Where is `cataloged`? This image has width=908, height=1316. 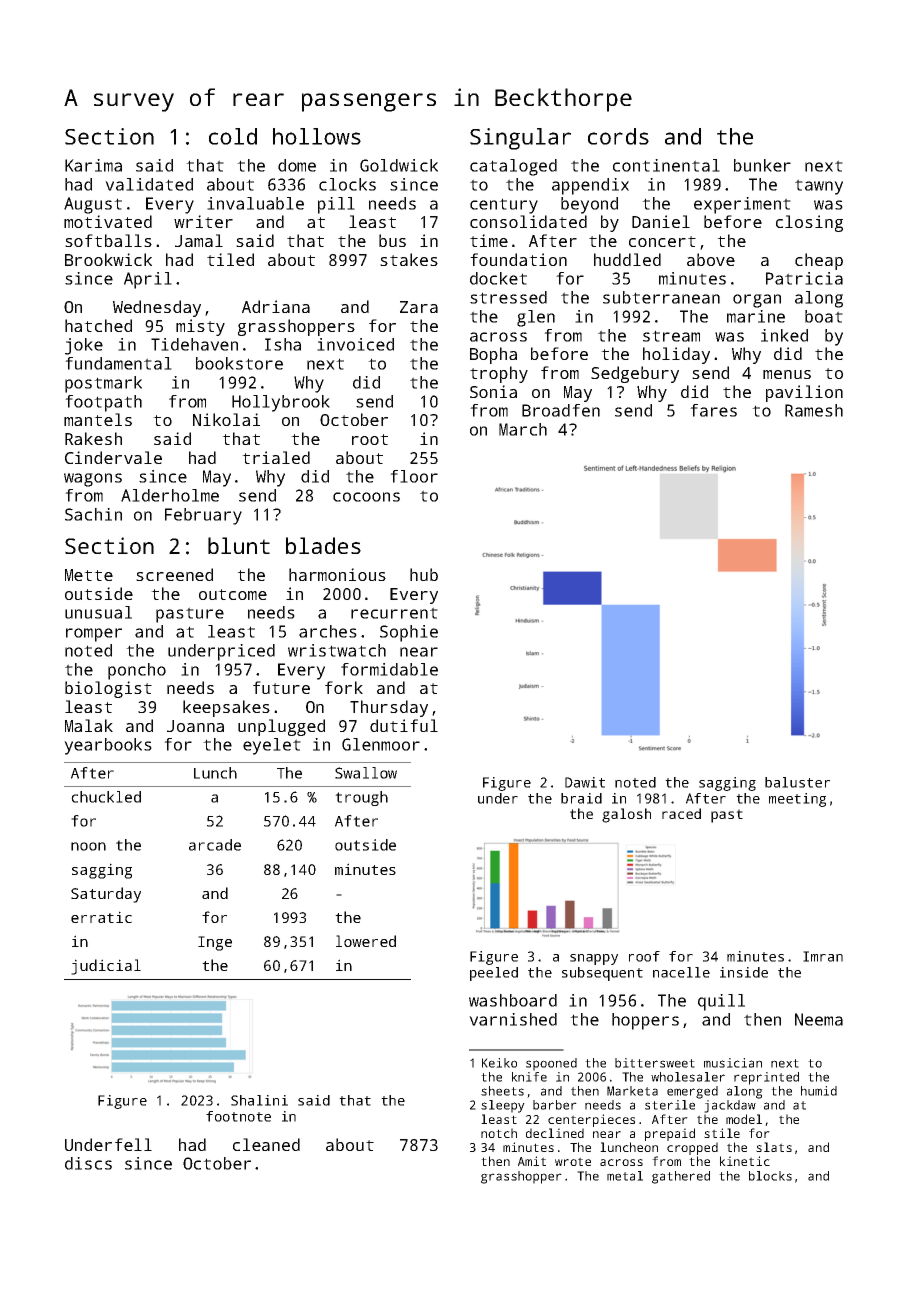
cataloged is located at coordinates (513, 167).
